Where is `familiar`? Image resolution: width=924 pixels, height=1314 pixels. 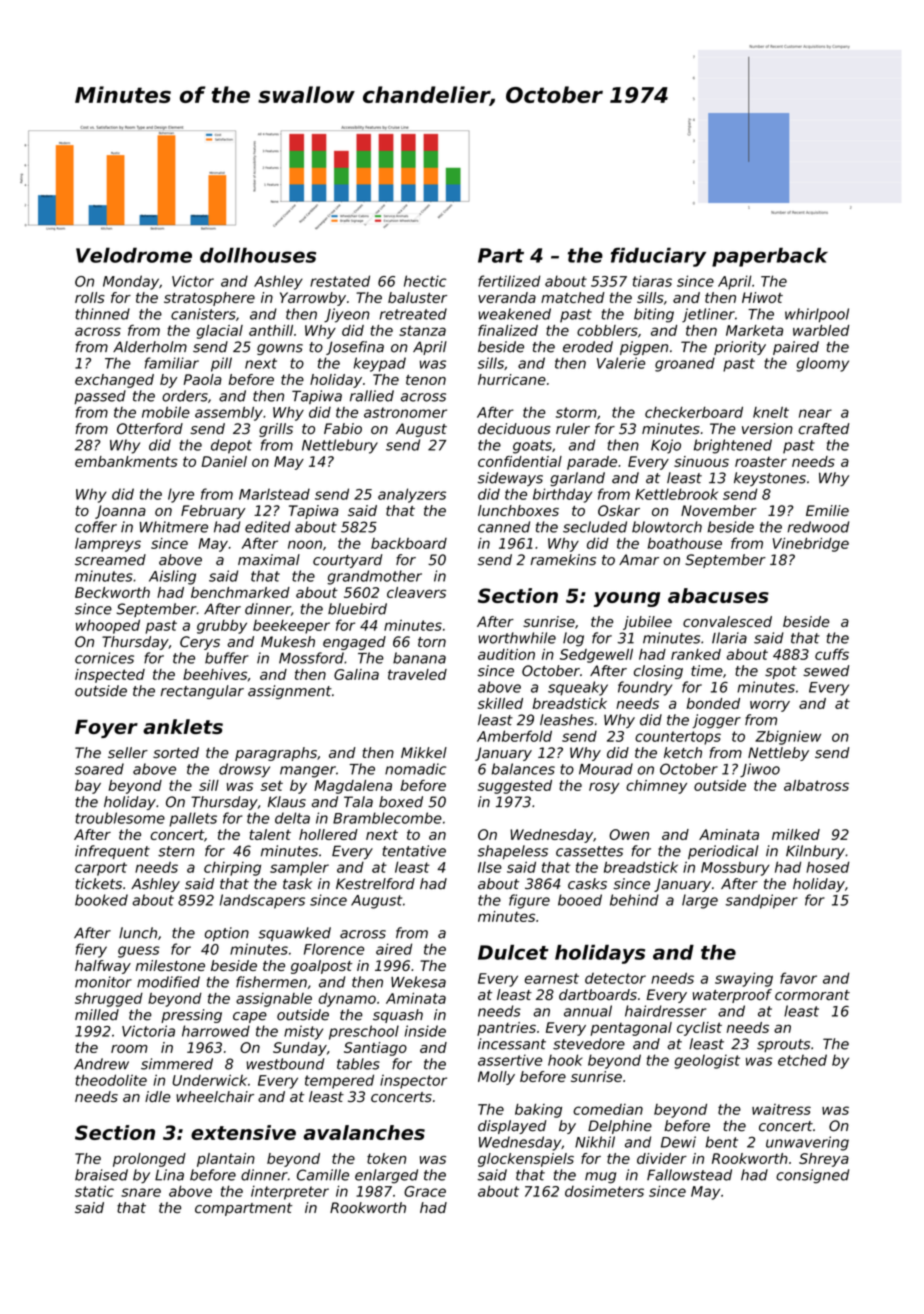 familiar is located at coordinates (172, 363).
